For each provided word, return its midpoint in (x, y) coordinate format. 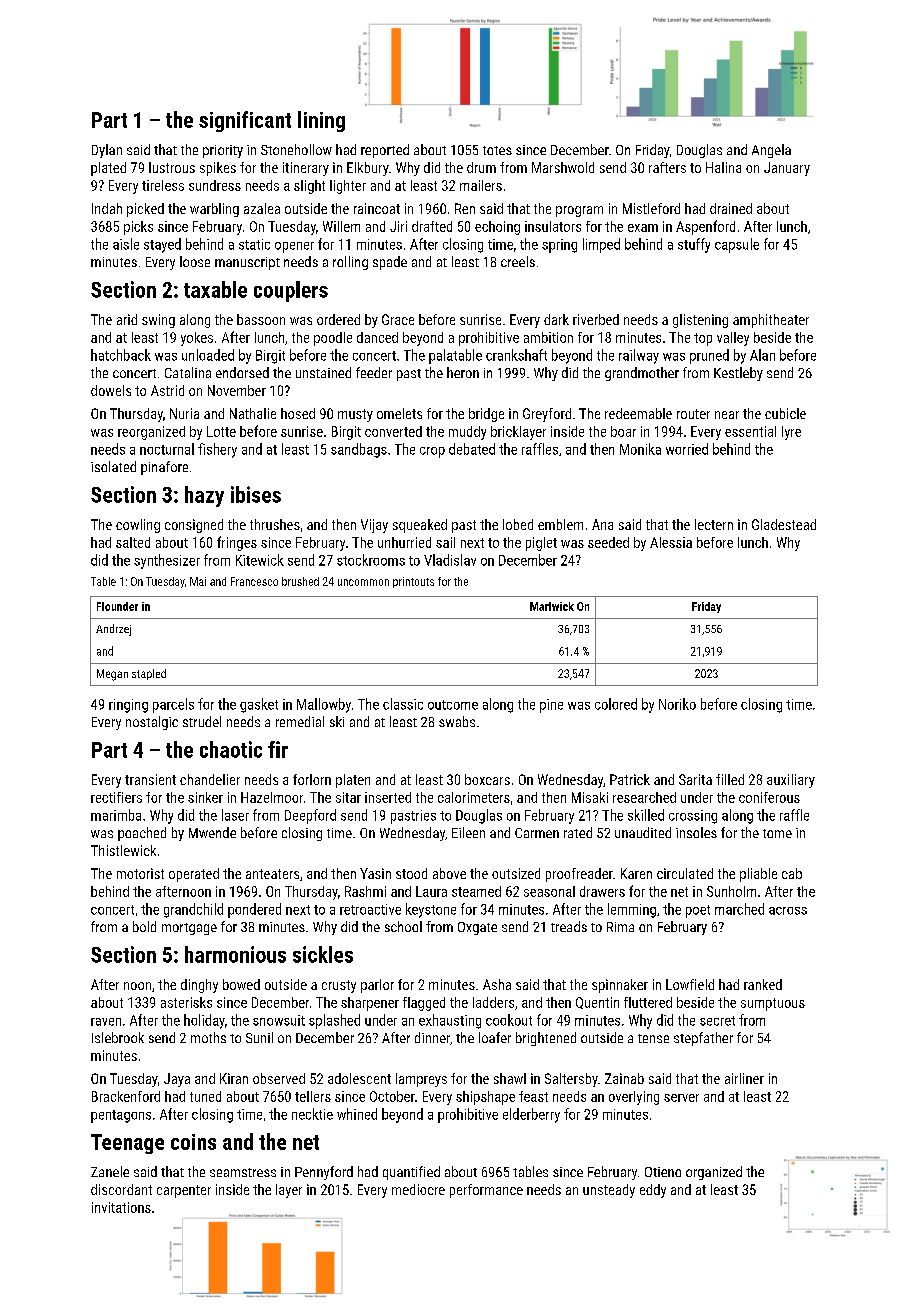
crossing (693, 817)
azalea (262, 208)
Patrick (630, 779)
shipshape (485, 1098)
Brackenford (126, 1096)
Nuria (184, 413)
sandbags (359, 450)
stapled (149, 674)
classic (403, 704)
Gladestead (784, 524)
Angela (771, 151)
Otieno (663, 1172)
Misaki (590, 797)
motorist (140, 873)
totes (497, 150)
